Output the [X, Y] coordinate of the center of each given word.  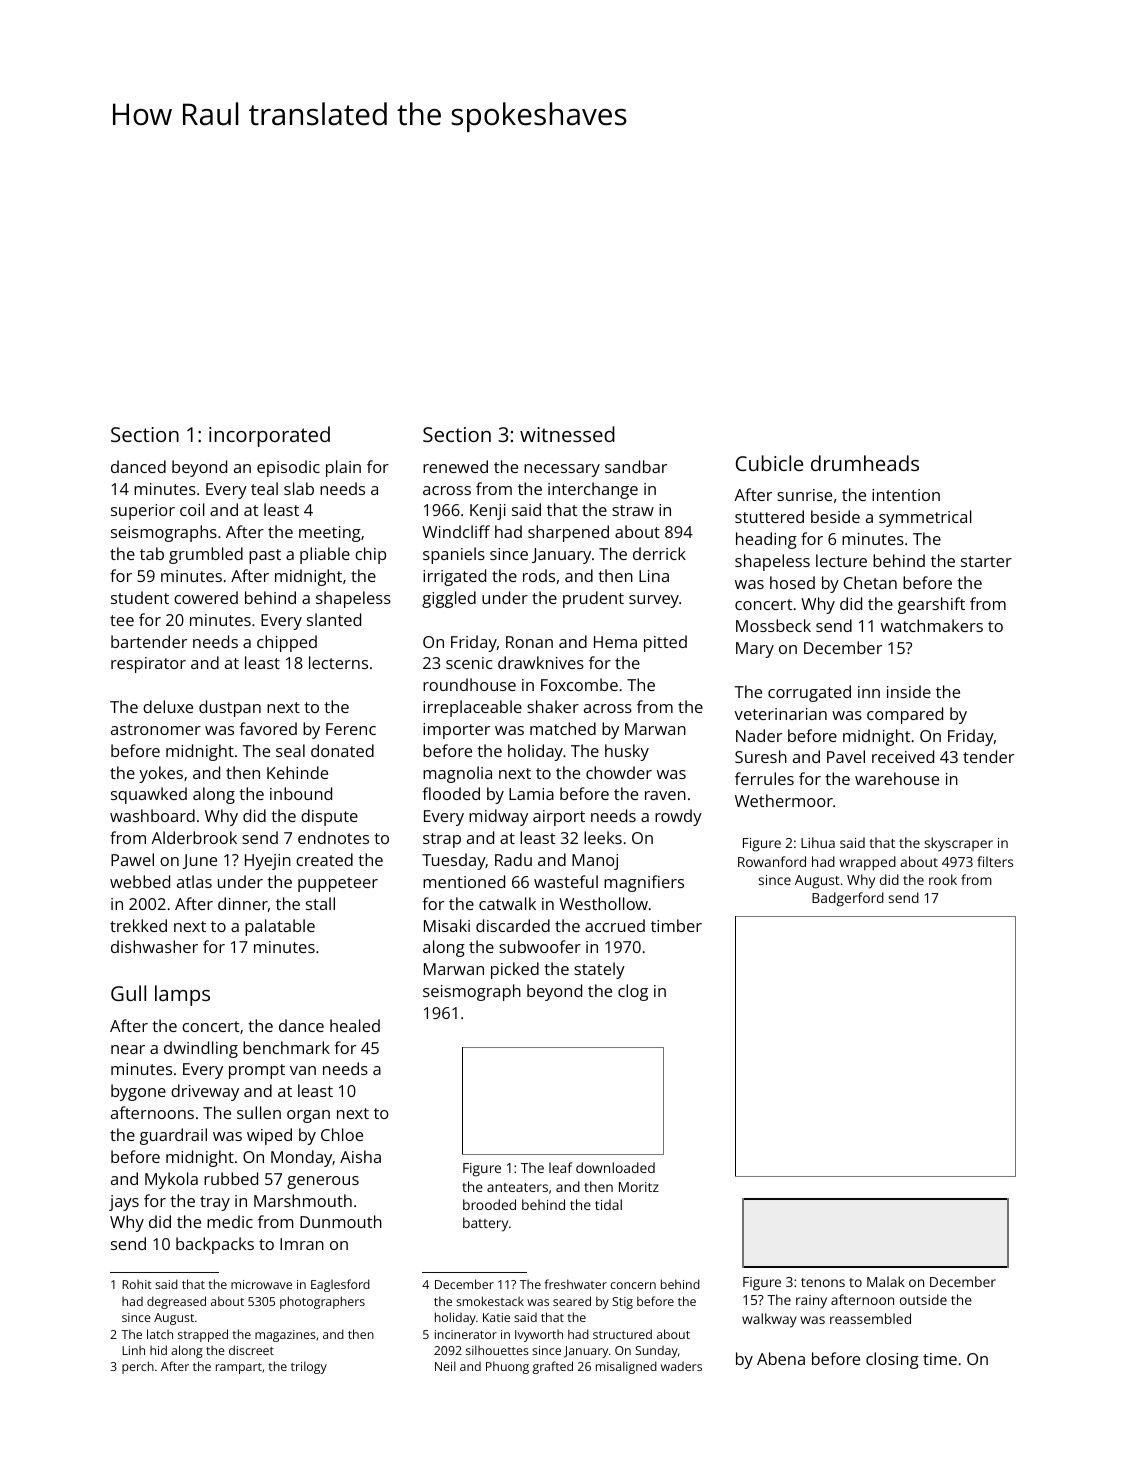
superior [143, 512]
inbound [301, 793]
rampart [239, 1368]
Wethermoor [784, 800]
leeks [603, 837]
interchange [593, 490]
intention [906, 495]
